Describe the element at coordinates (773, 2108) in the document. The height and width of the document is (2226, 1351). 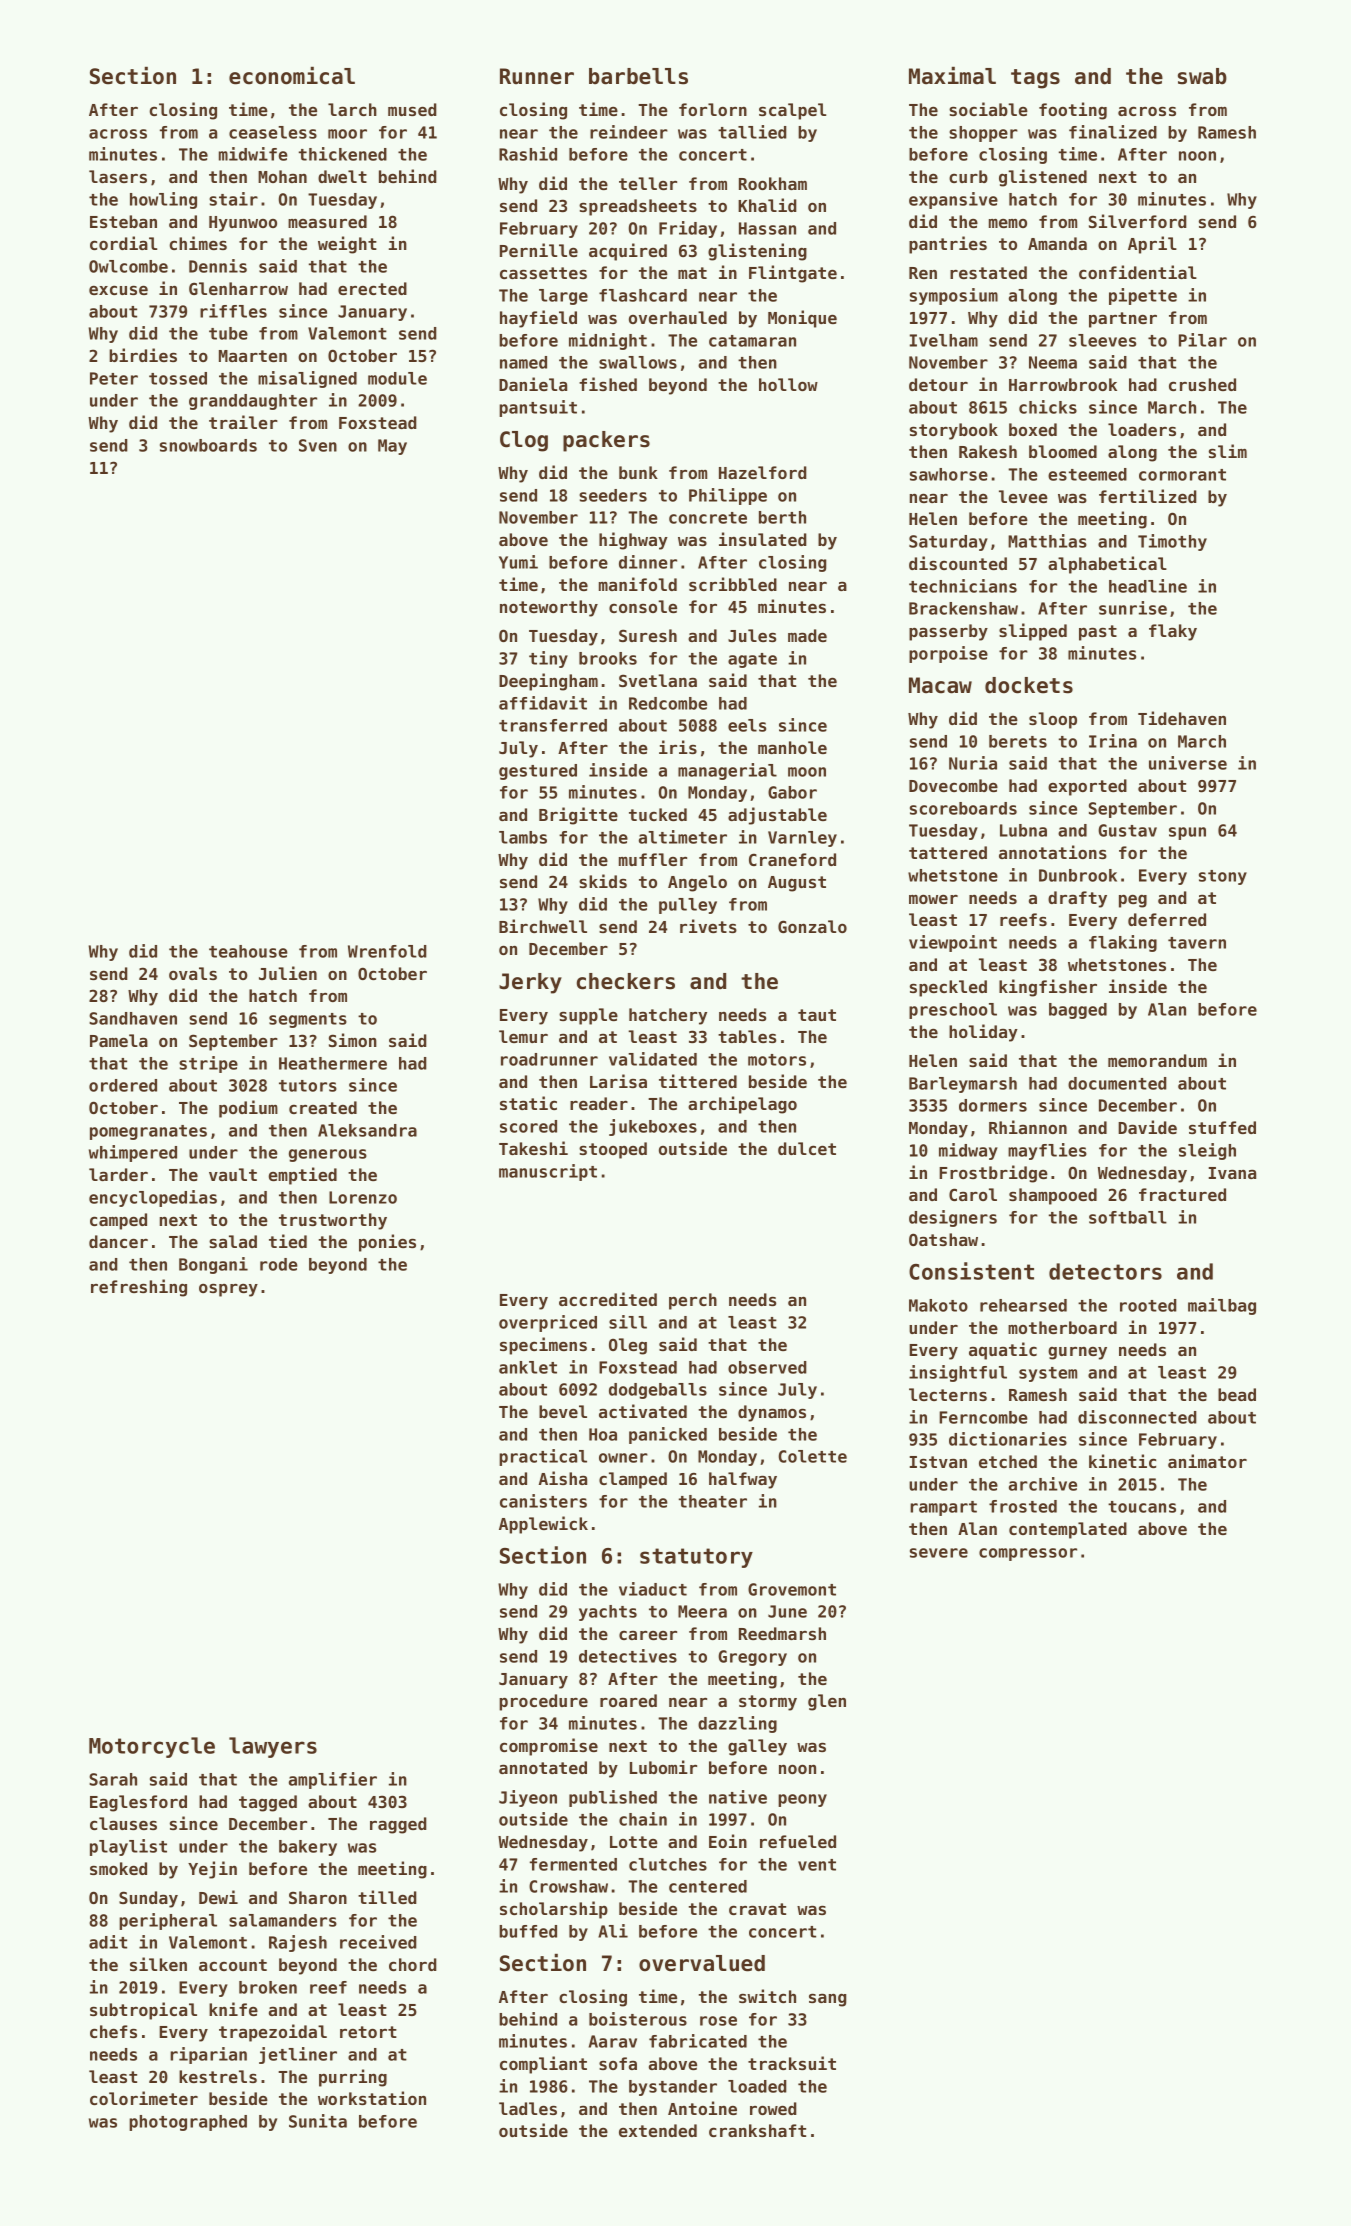
I see `rowed` at that location.
